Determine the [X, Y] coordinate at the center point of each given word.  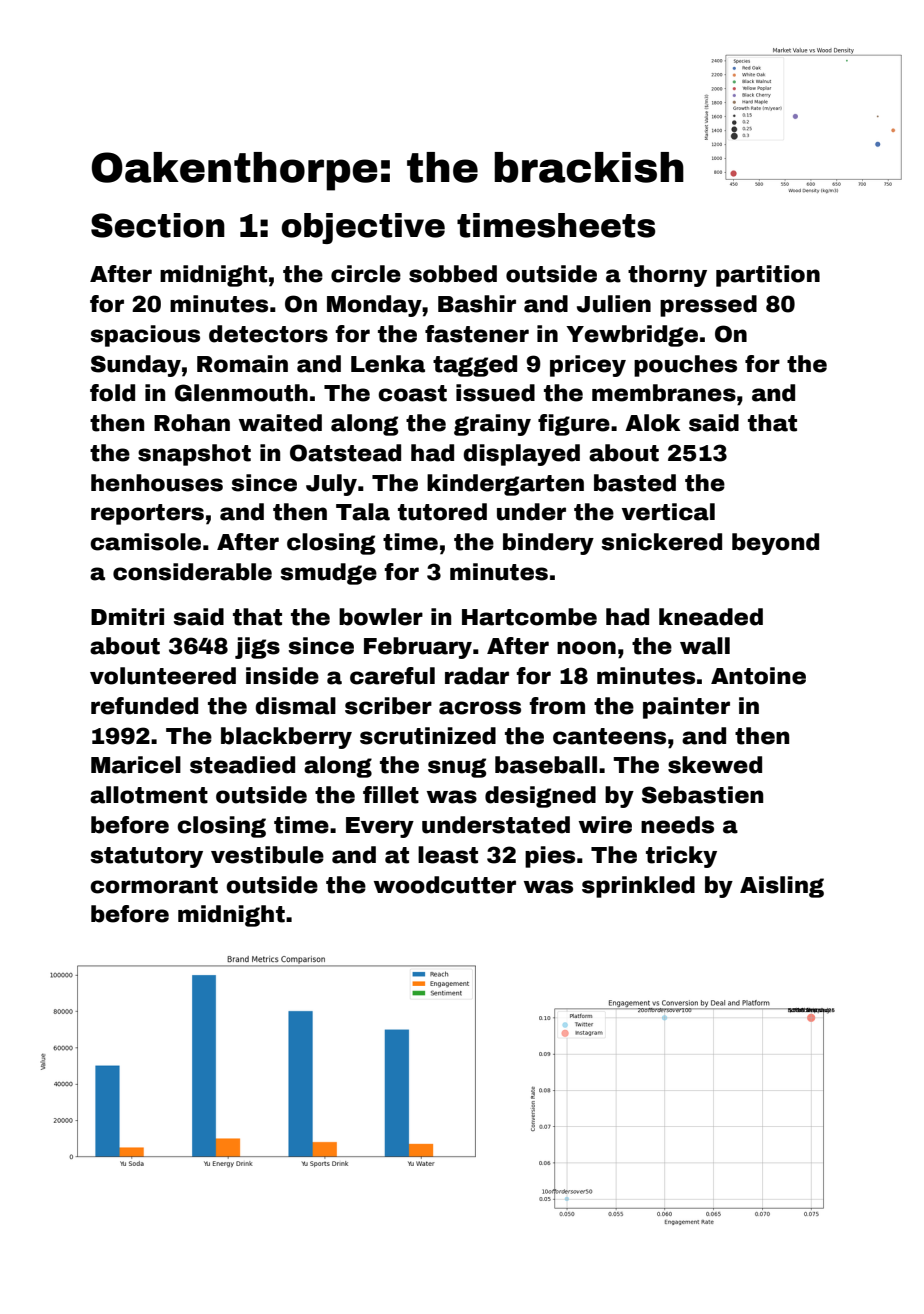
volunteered [163, 676]
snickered [661, 542]
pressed [708, 306]
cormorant [154, 885]
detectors [268, 334]
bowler [381, 617]
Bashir [477, 304]
